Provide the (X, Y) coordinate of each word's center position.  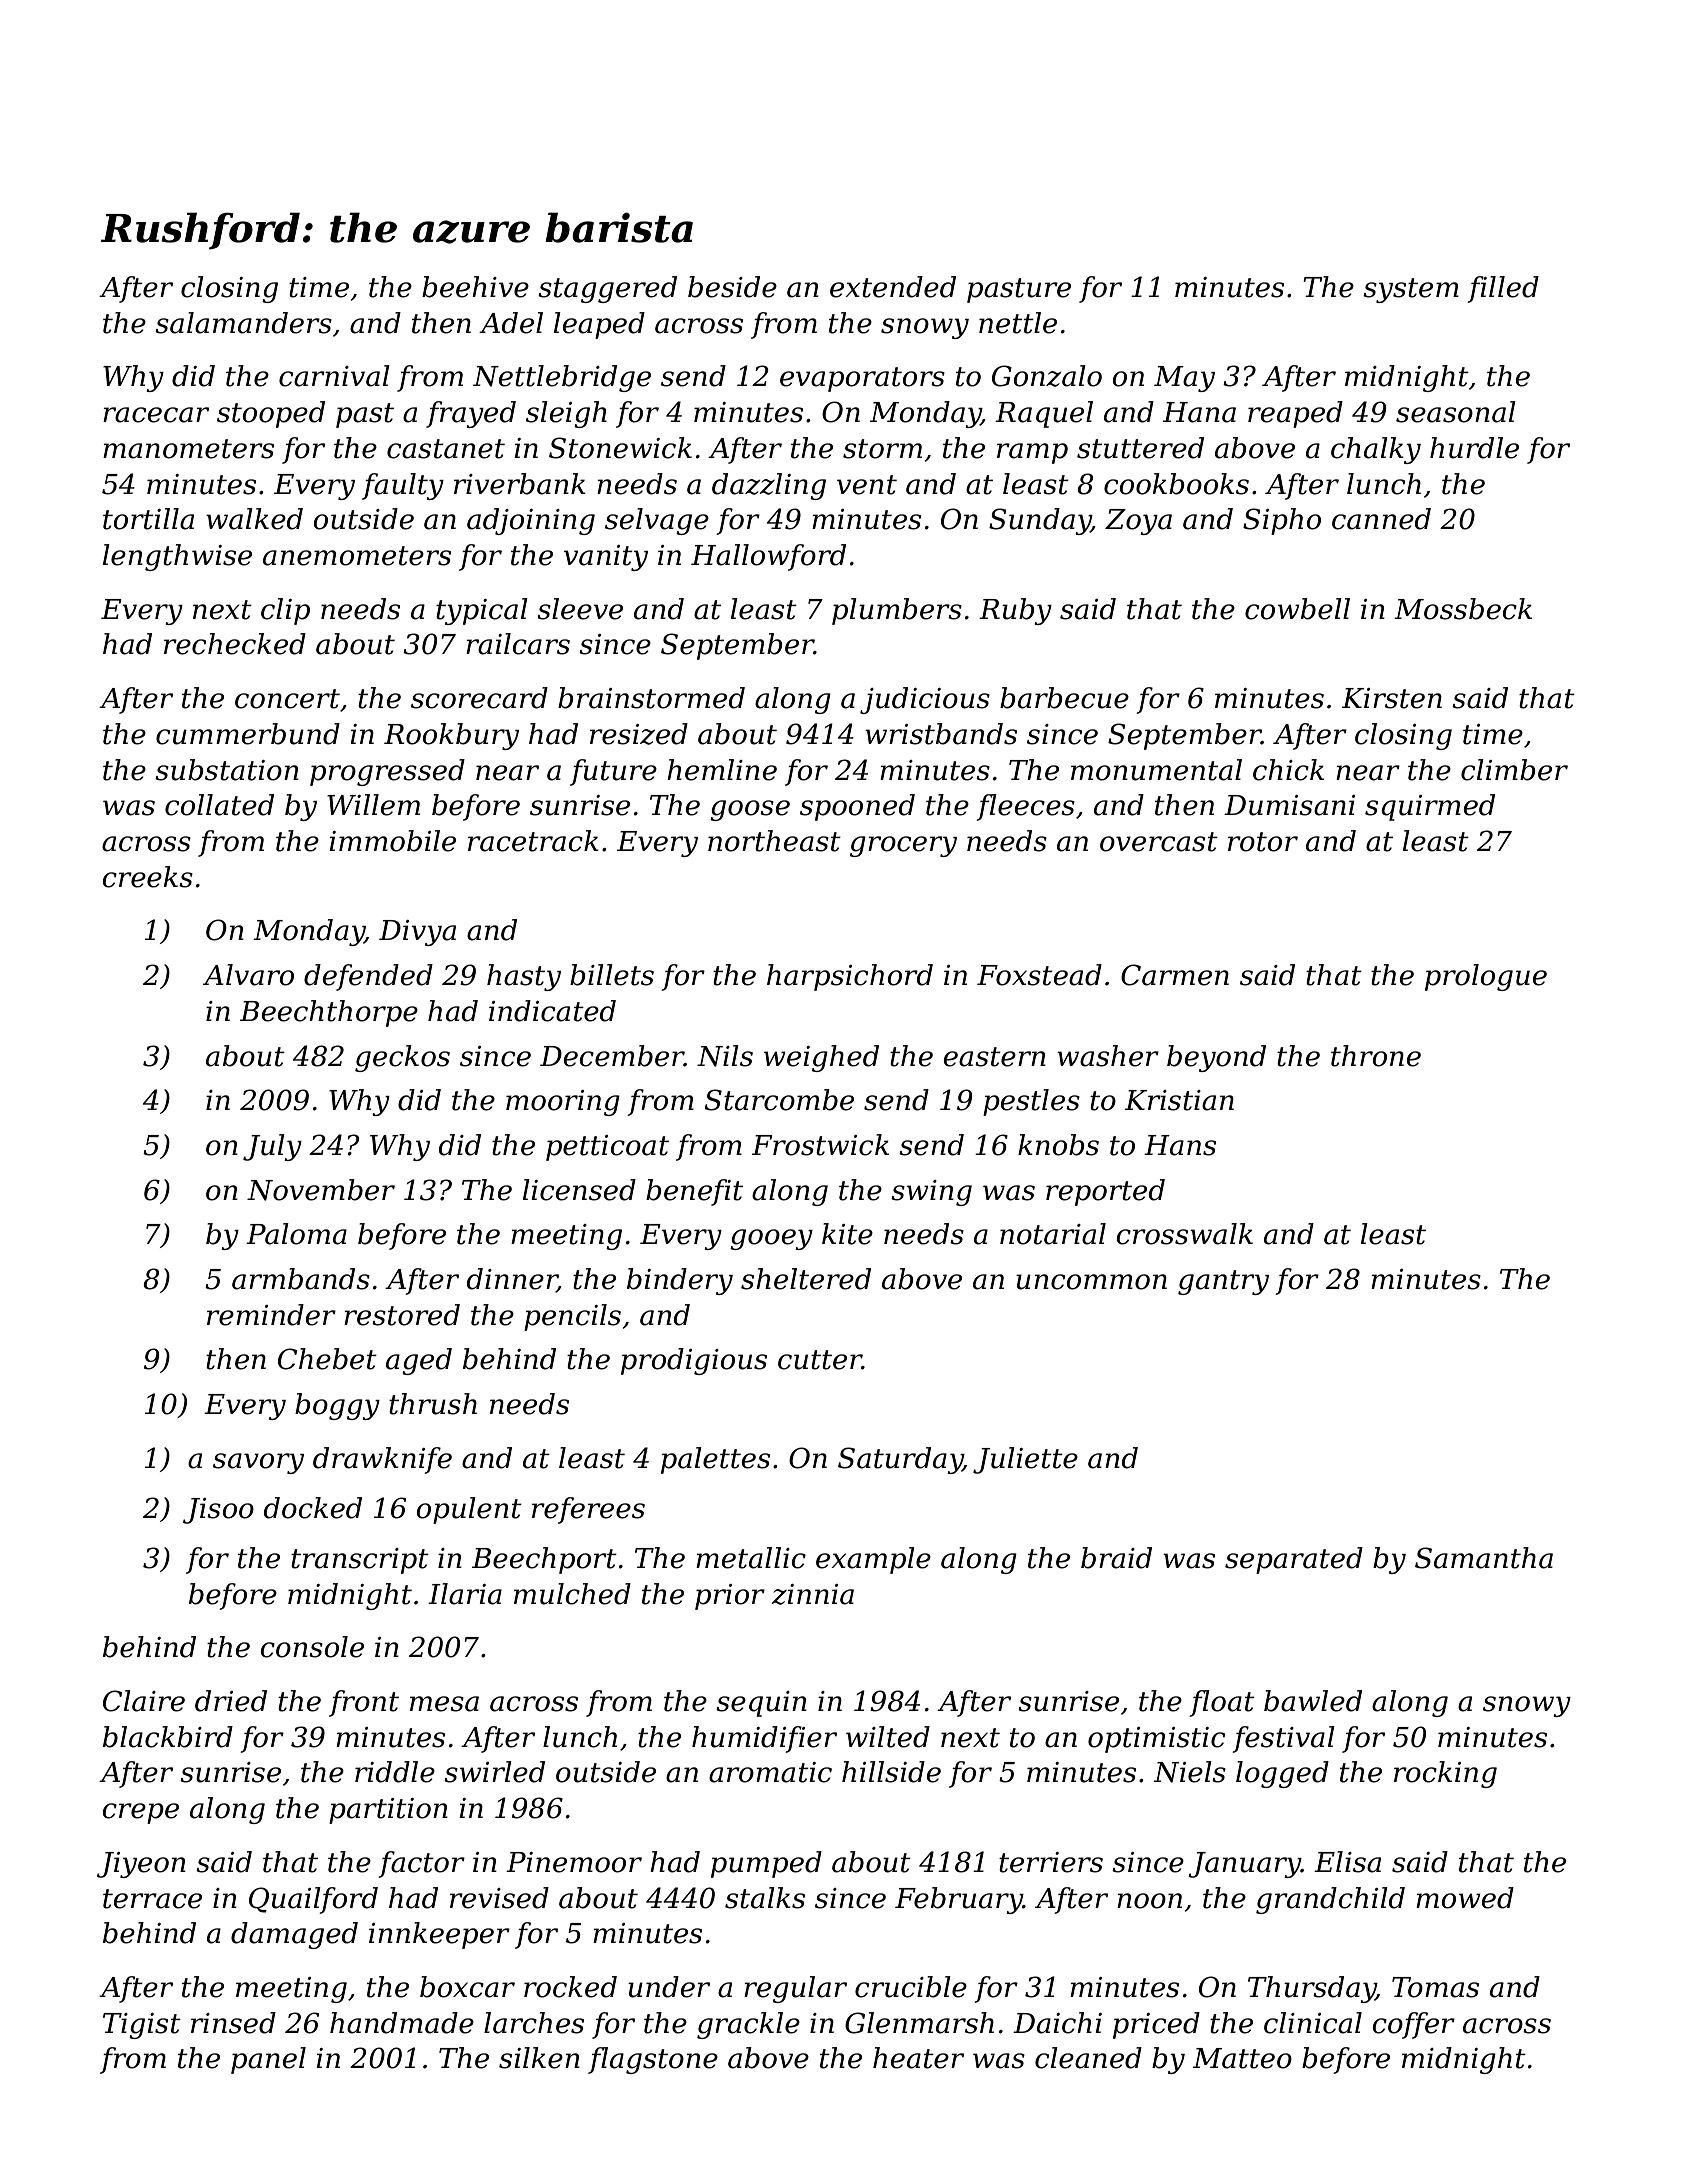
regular (795, 1989)
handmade (402, 2023)
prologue (1486, 977)
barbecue (1064, 698)
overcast (1159, 842)
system (1411, 290)
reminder (271, 1315)
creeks (148, 877)
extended (893, 287)
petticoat (607, 1148)
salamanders (243, 323)
